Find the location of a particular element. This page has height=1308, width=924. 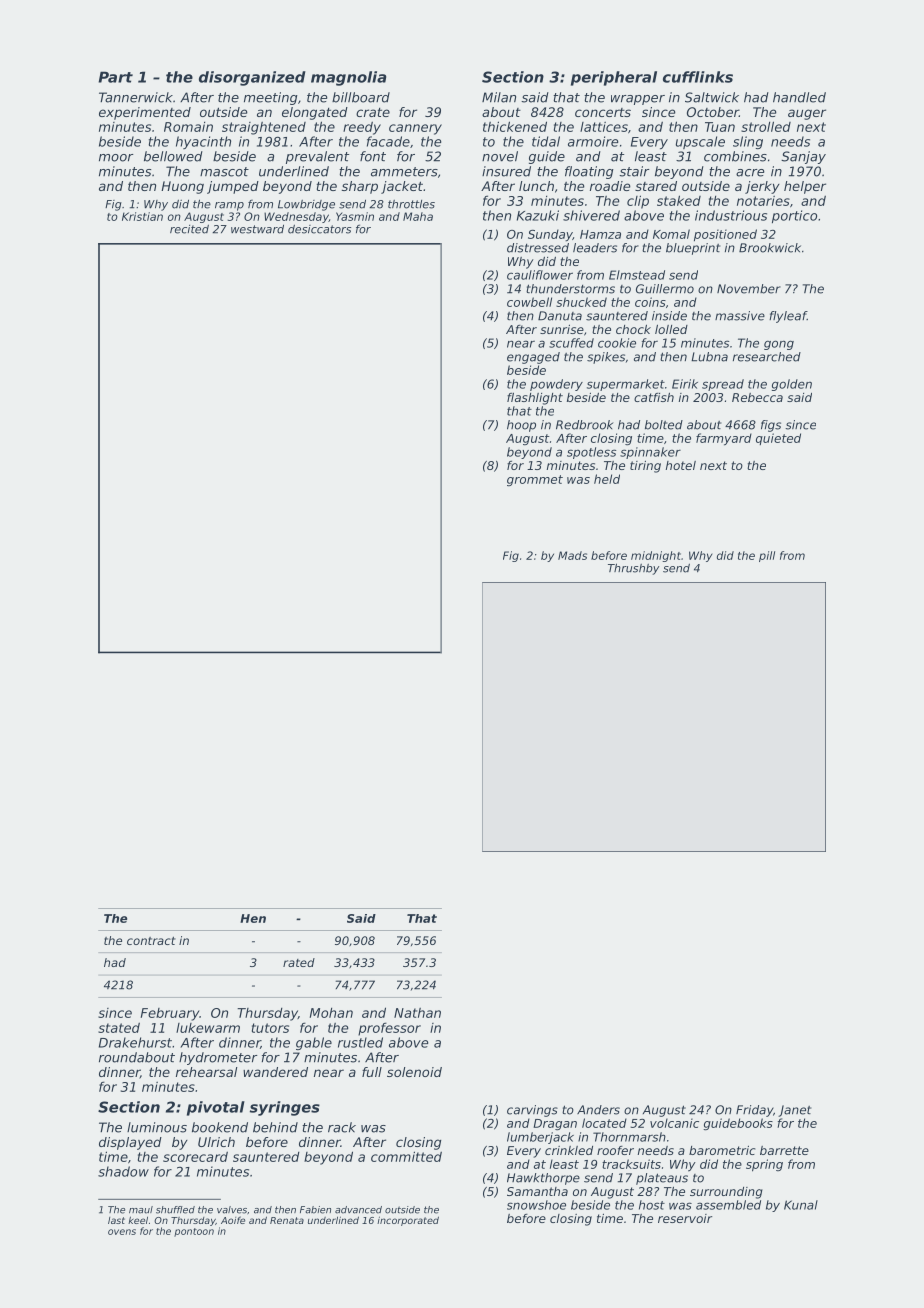

recited is located at coordinates (189, 229).
